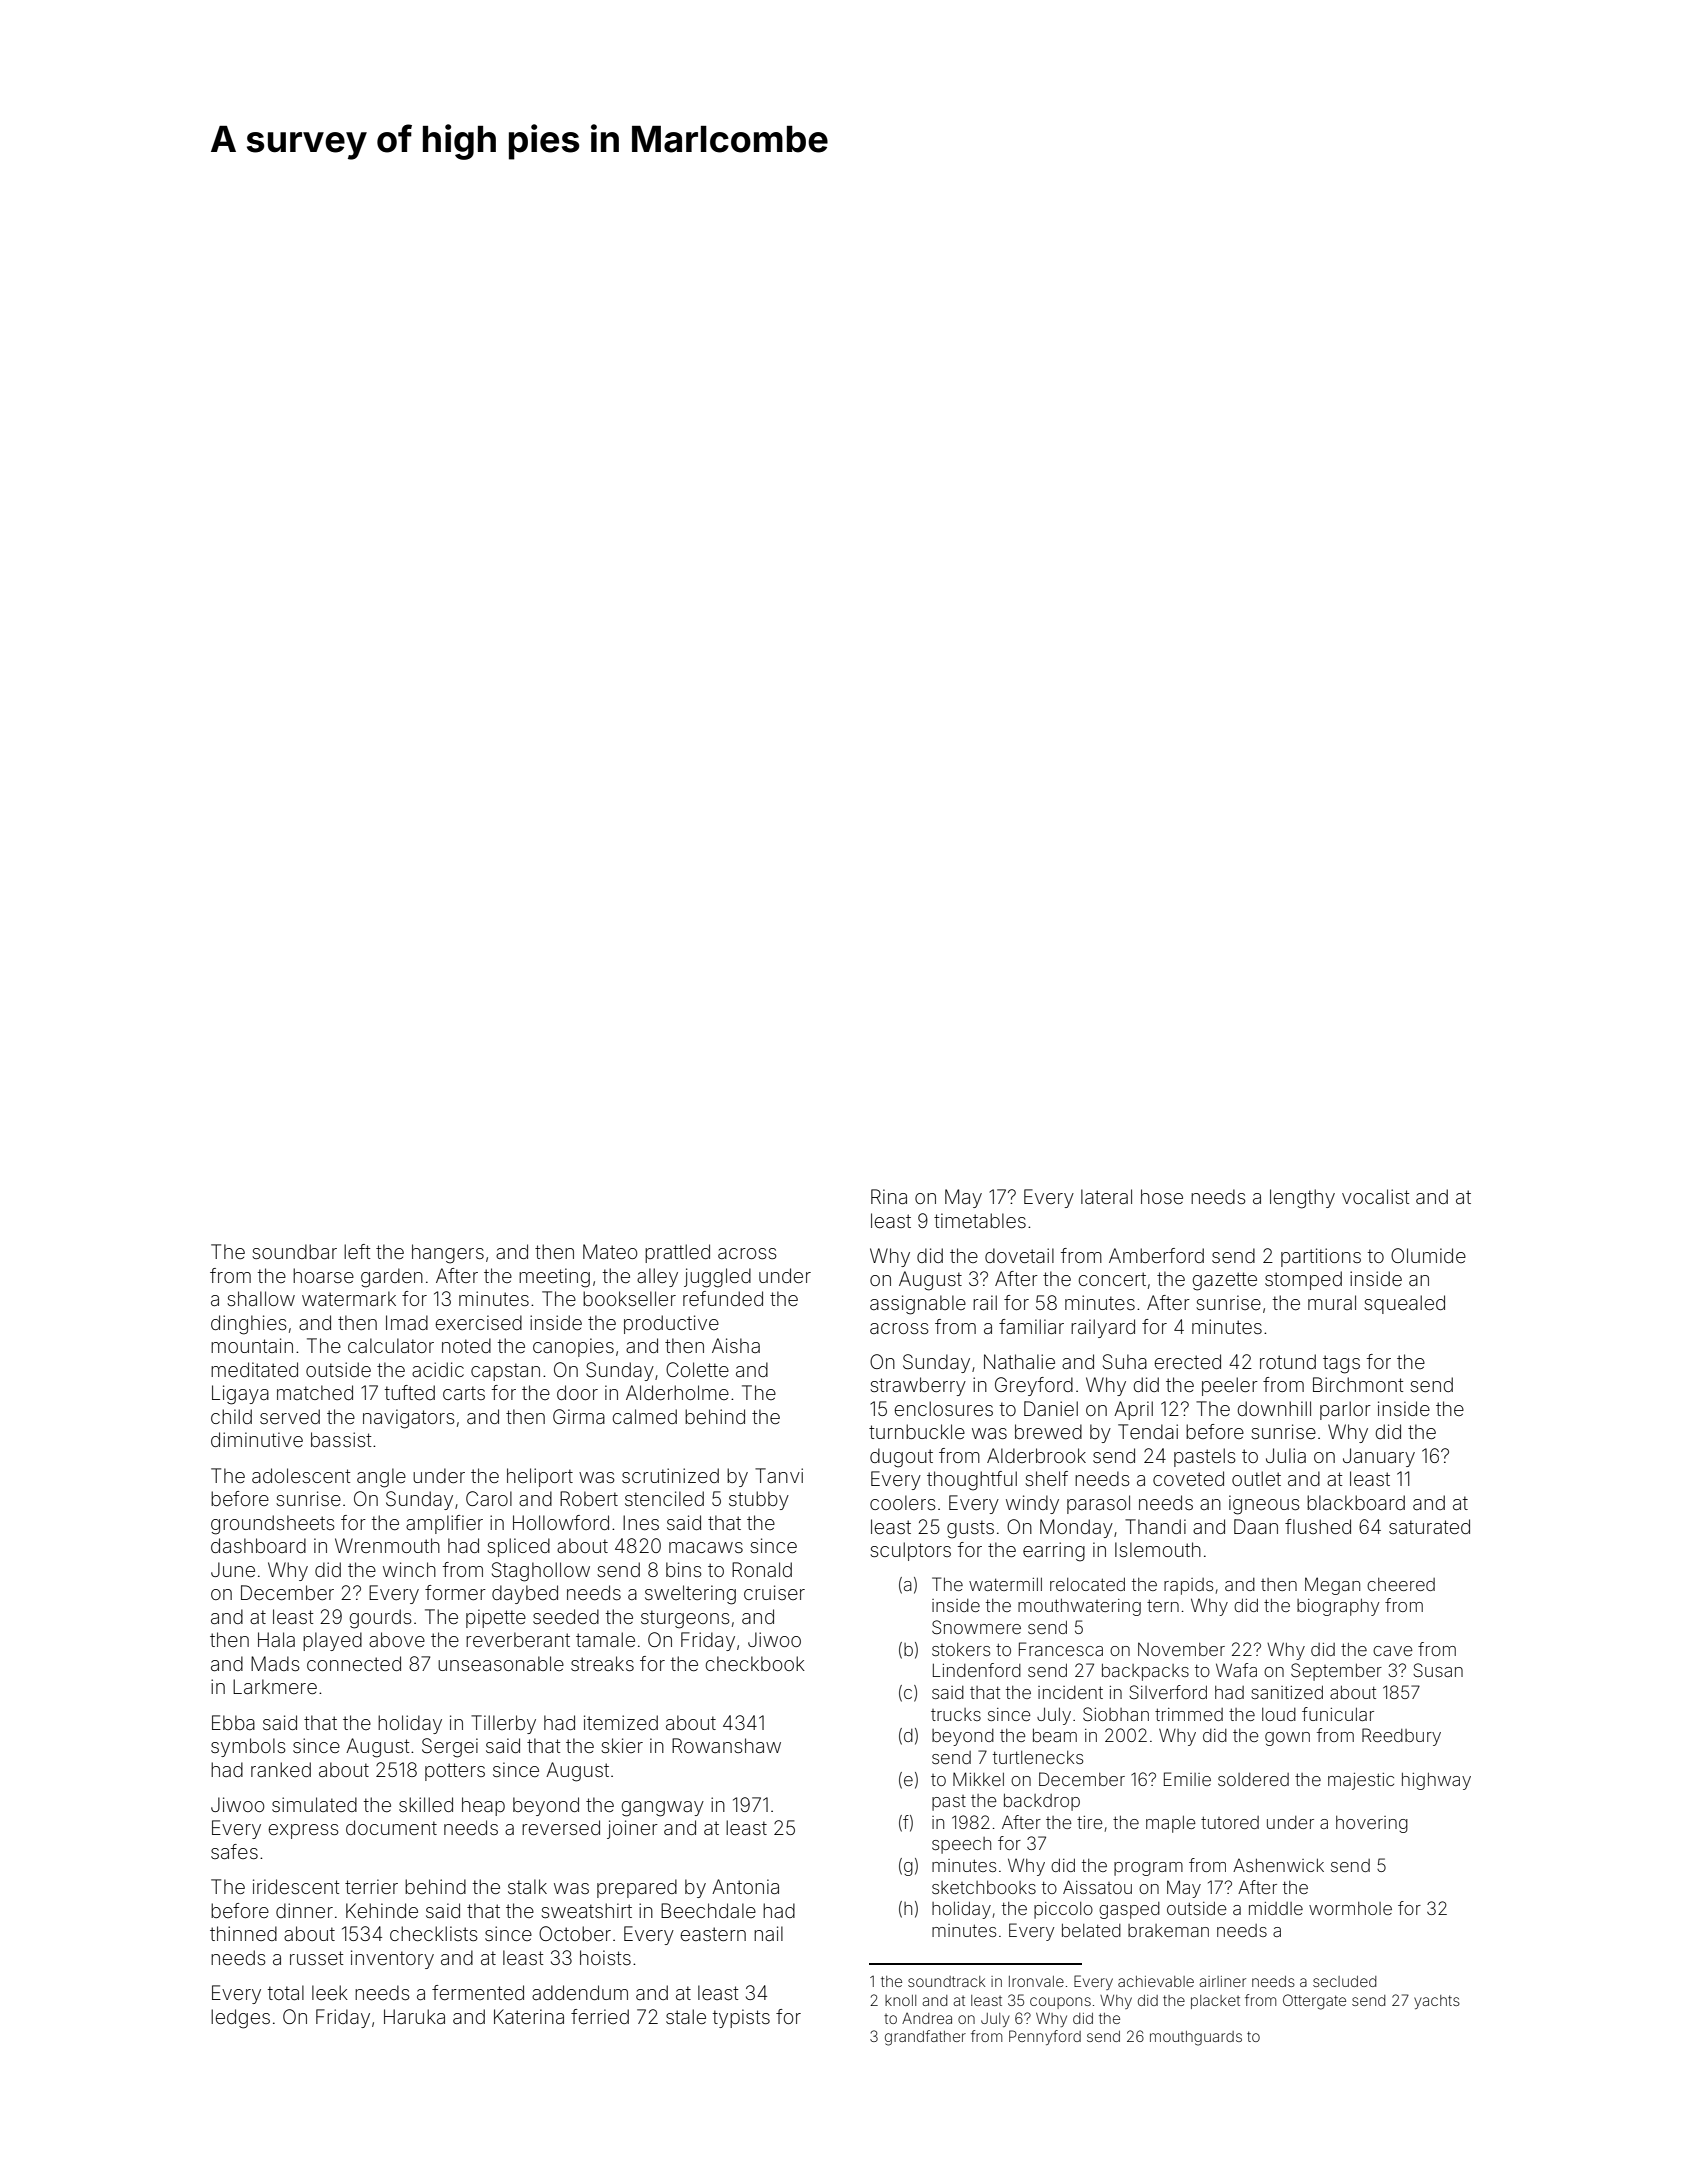 This screenshot has height=2178, width=1683. I want to click on Rowanshaw, so click(726, 1745).
